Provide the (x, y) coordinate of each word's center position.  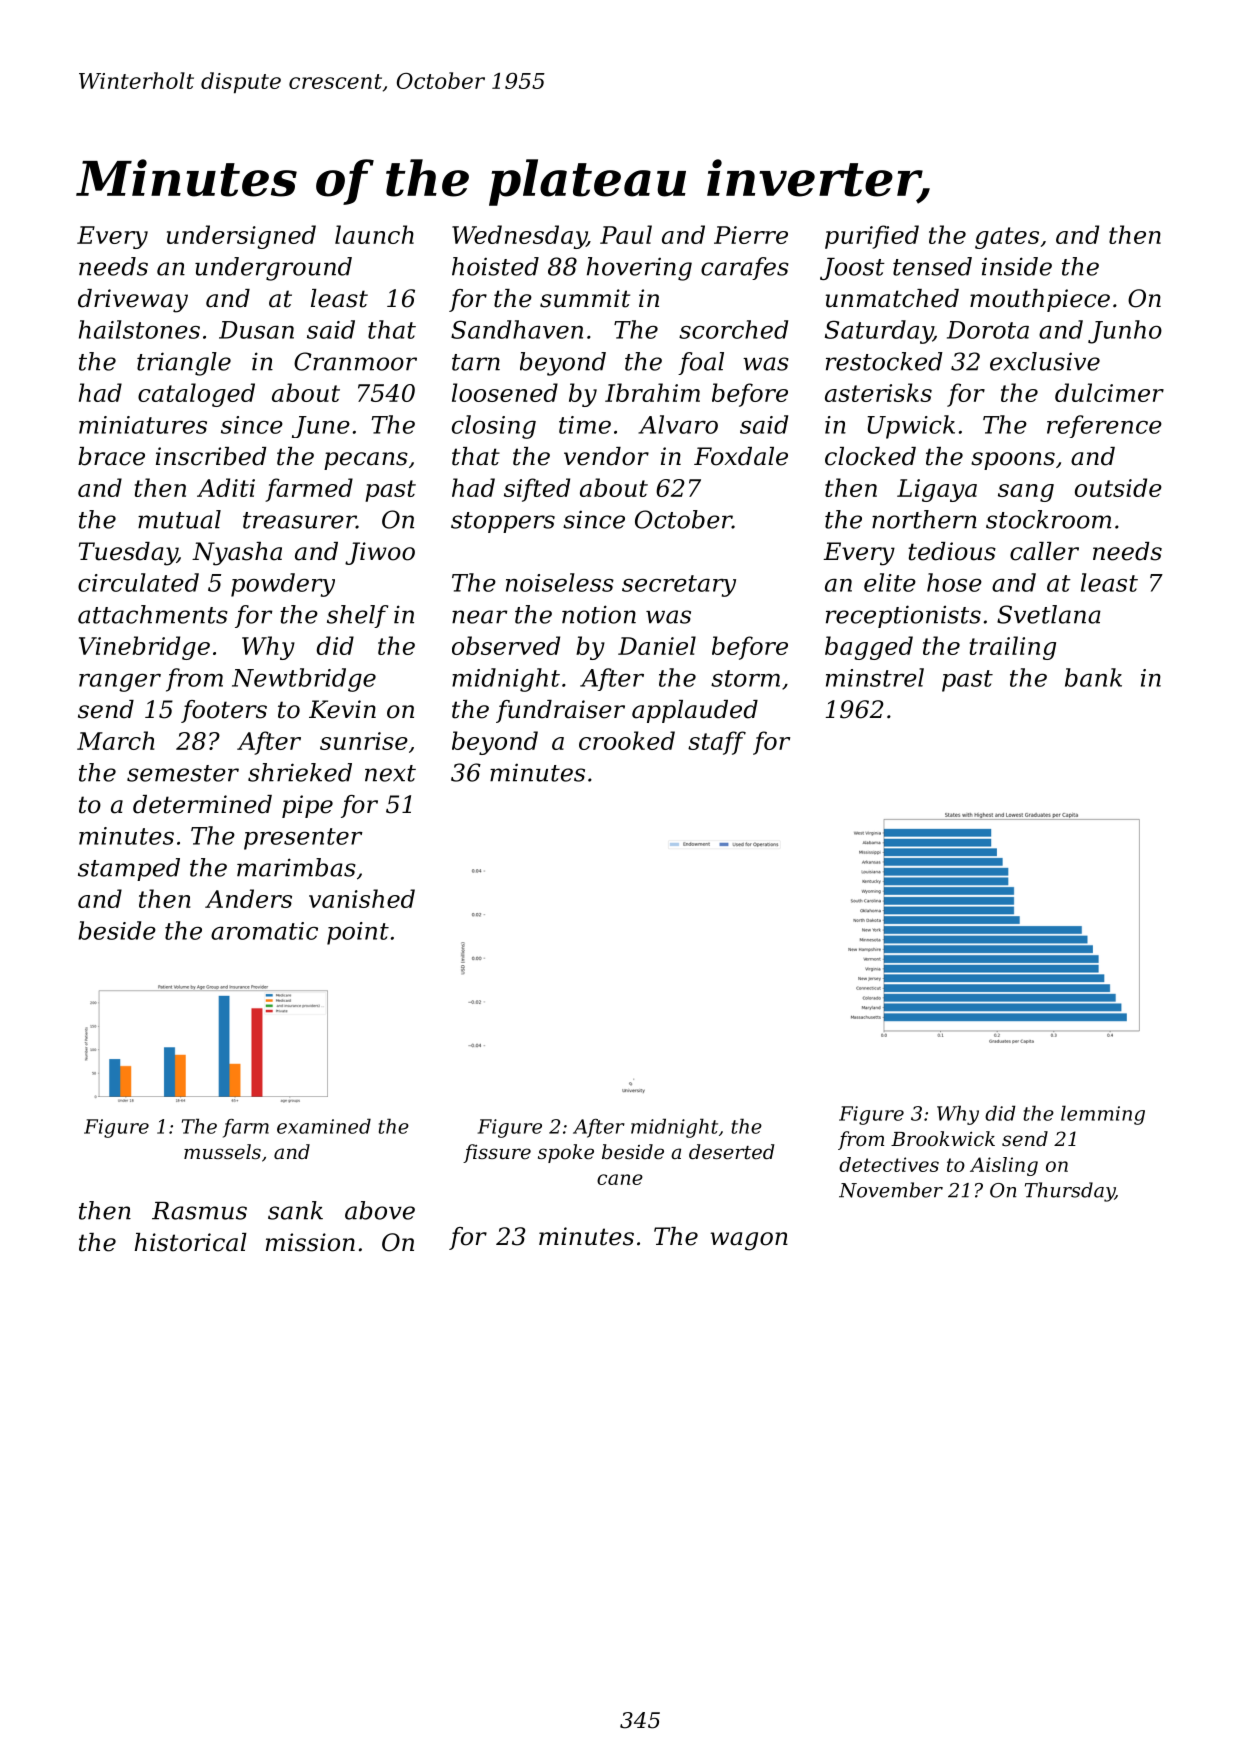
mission (310, 1242)
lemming (1103, 1115)
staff (717, 743)
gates (1007, 238)
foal (701, 363)
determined (202, 804)
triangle (184, 364)
